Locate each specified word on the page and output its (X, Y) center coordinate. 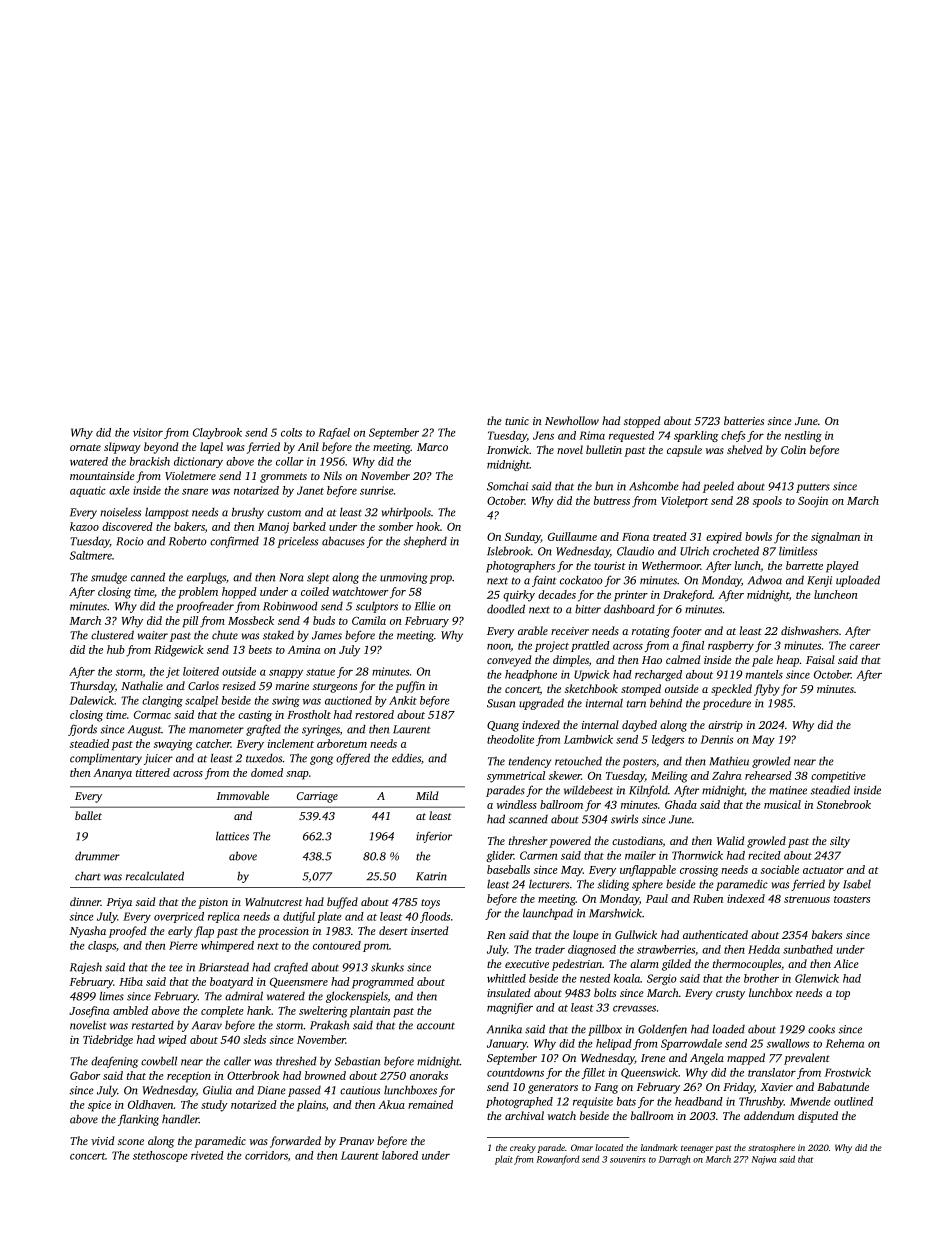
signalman (835, 538)
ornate (85, 447)
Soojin (813, 502)
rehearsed (768, 775)
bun (604, 486)
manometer (216, 730)
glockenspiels (357, 997)
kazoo (84, 526)
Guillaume (572, 536)
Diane (271, 1090)
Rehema (845, 1043)
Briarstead (224, 967)
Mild (427, 795)
